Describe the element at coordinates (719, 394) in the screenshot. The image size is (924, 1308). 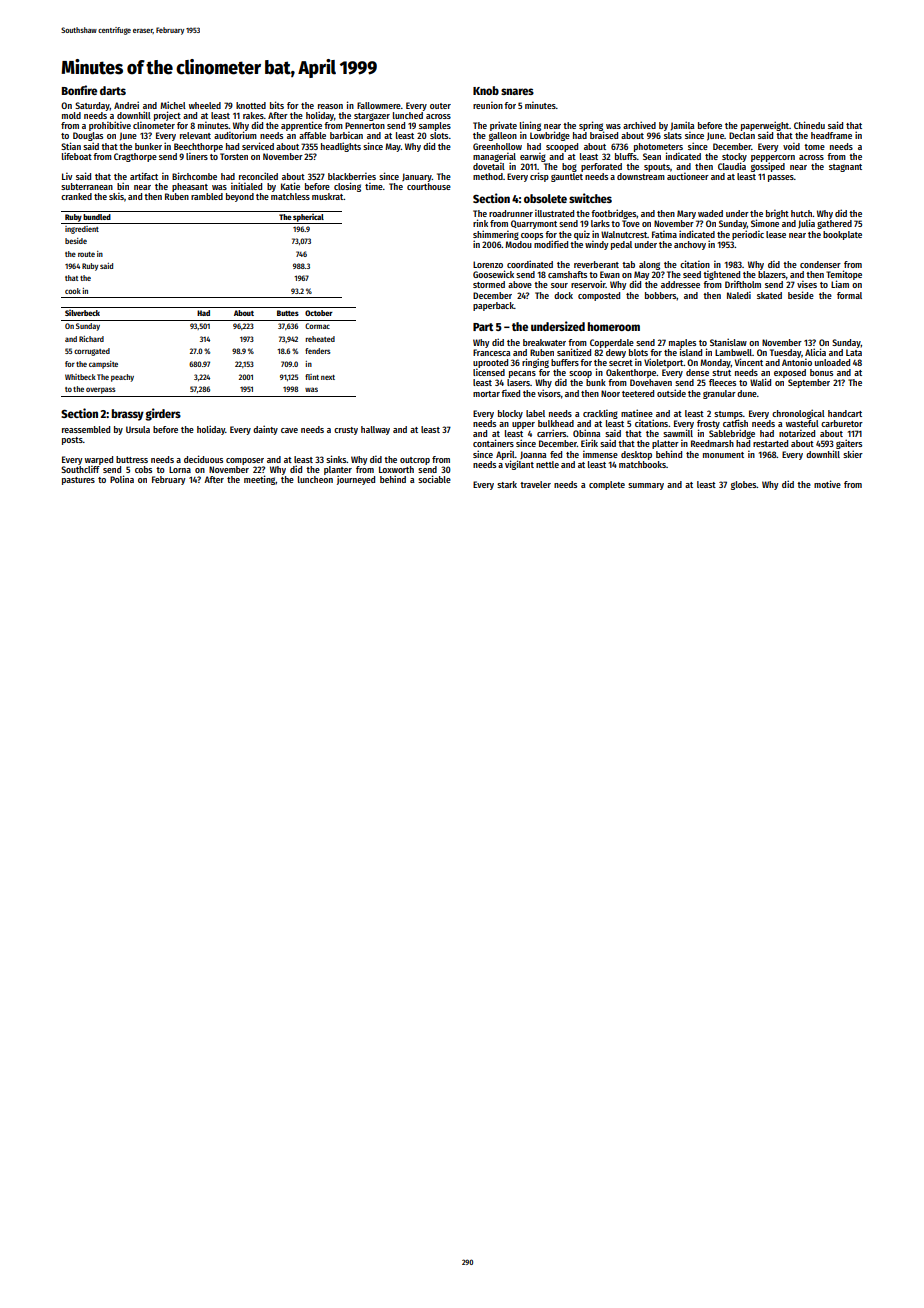
I see `granular` at that location.
